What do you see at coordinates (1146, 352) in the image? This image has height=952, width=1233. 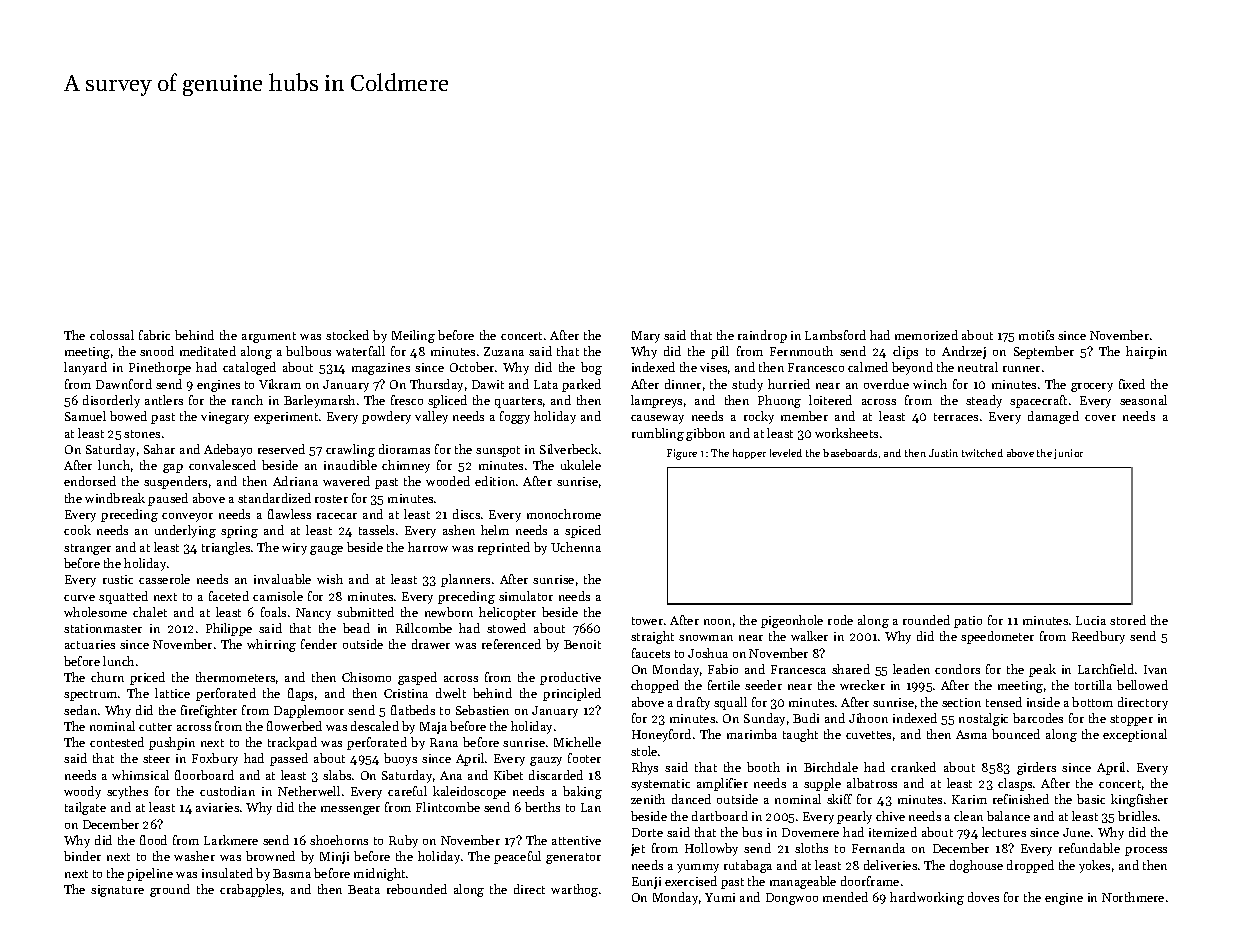 I see `hairpin` at bounding box center [1146, 352].
